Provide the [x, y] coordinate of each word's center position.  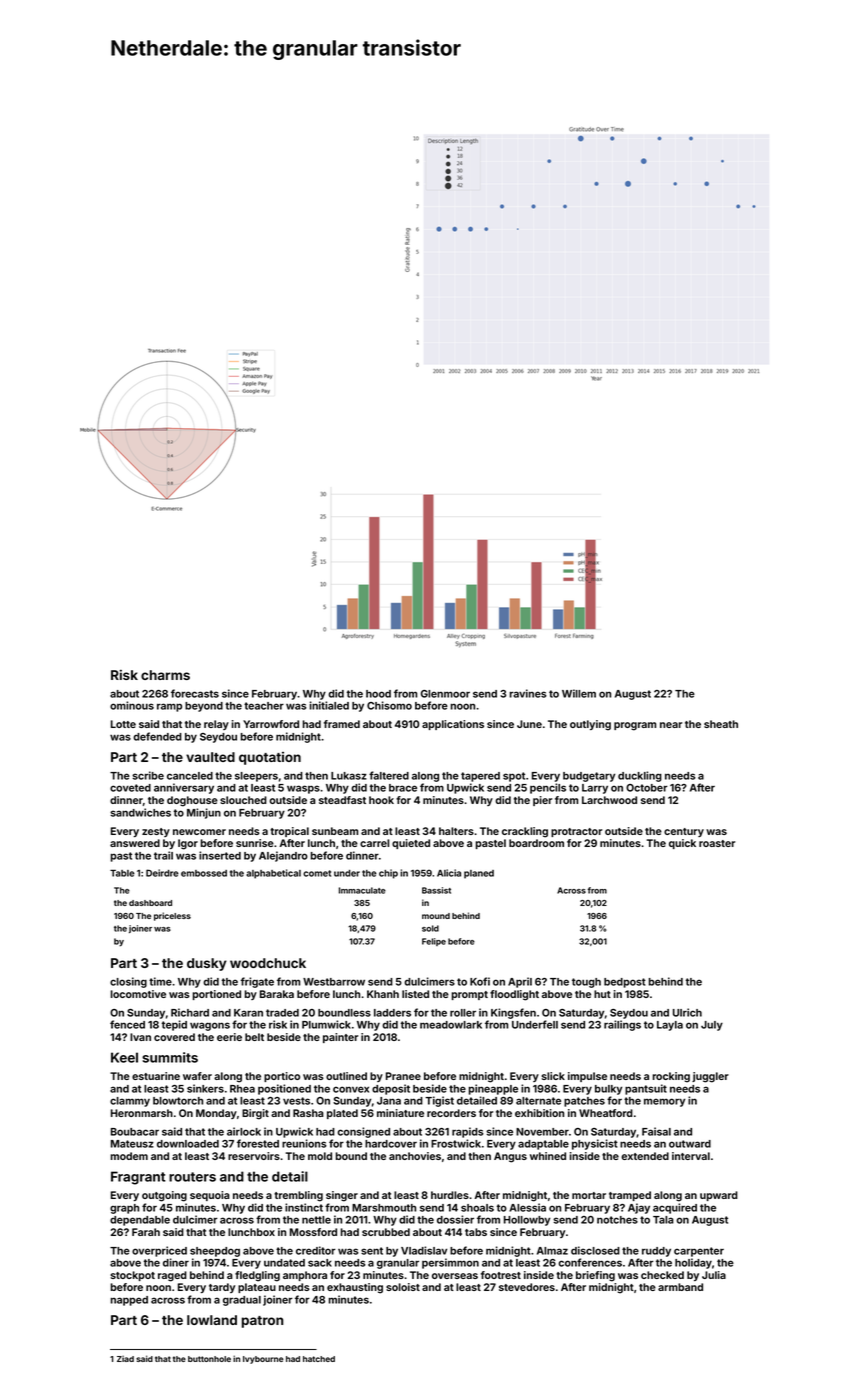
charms [165, 675]
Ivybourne [263, 1360]
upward [719, 1196]
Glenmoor [445, 694]
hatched [319, 1359]
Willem [579, 693]
